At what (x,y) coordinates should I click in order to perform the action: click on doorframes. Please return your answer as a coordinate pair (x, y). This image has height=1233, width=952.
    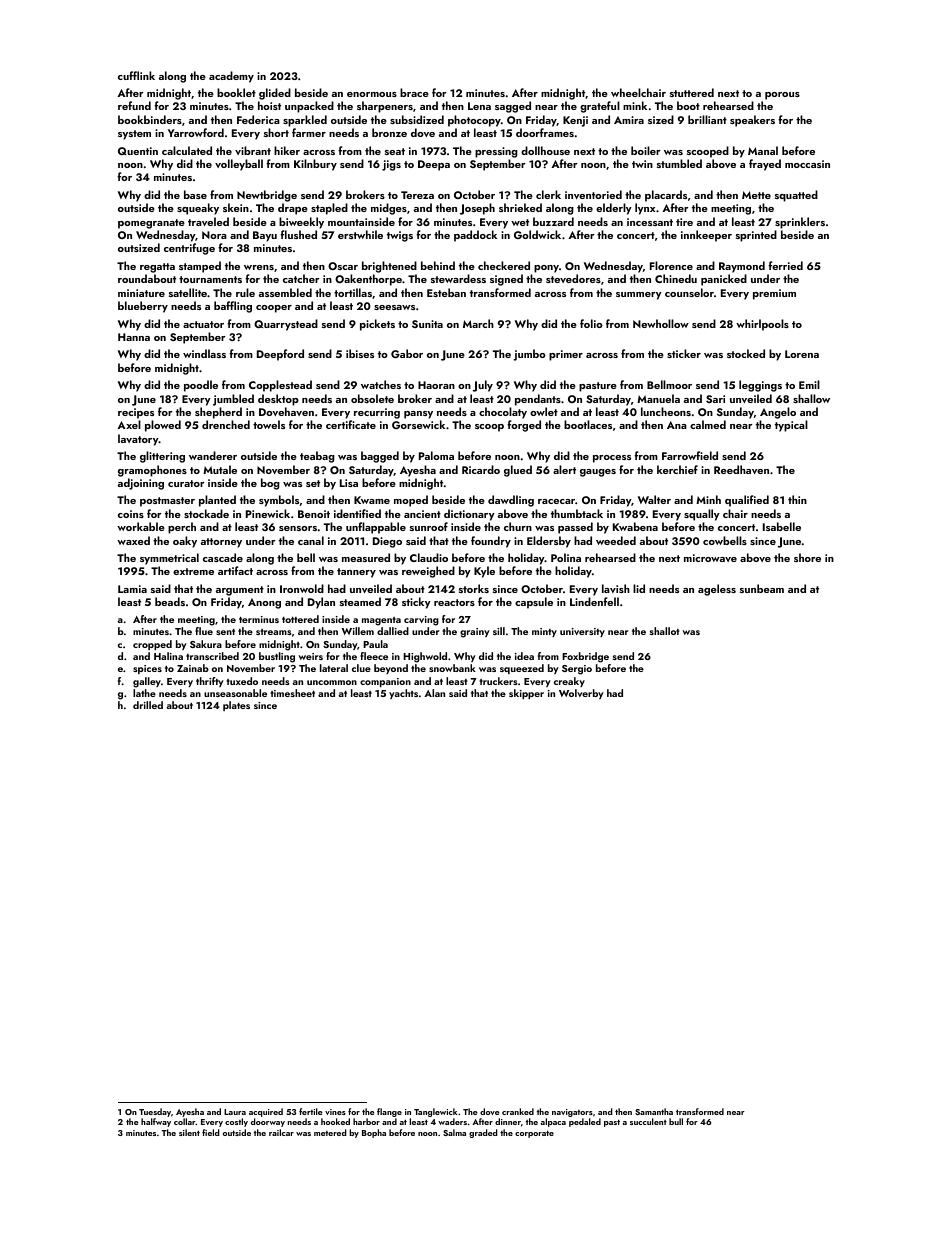
    Looking at the image, I should click on (545, 132).
